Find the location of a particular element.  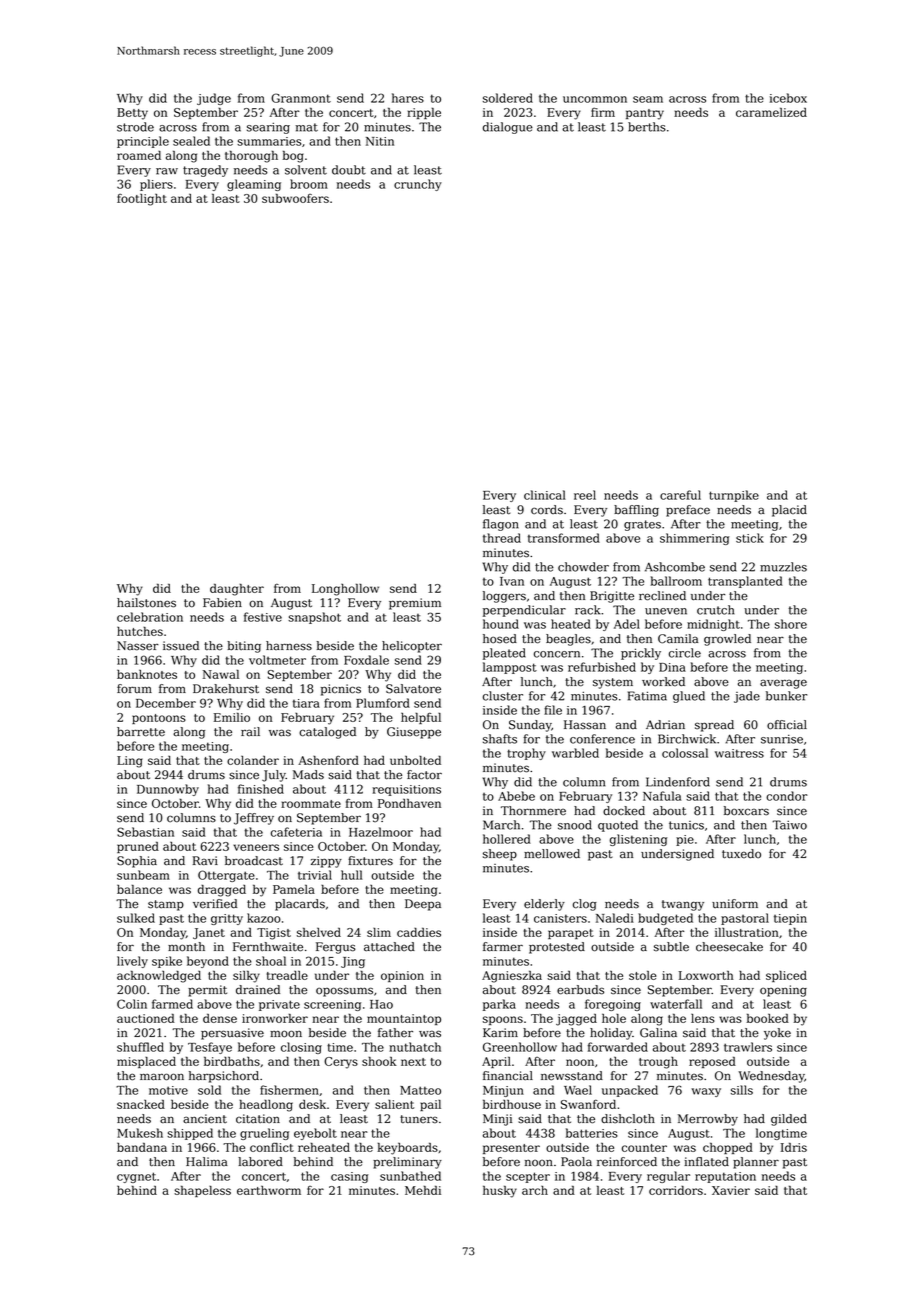

Ashcombe is located at coordinates (675, 567).
